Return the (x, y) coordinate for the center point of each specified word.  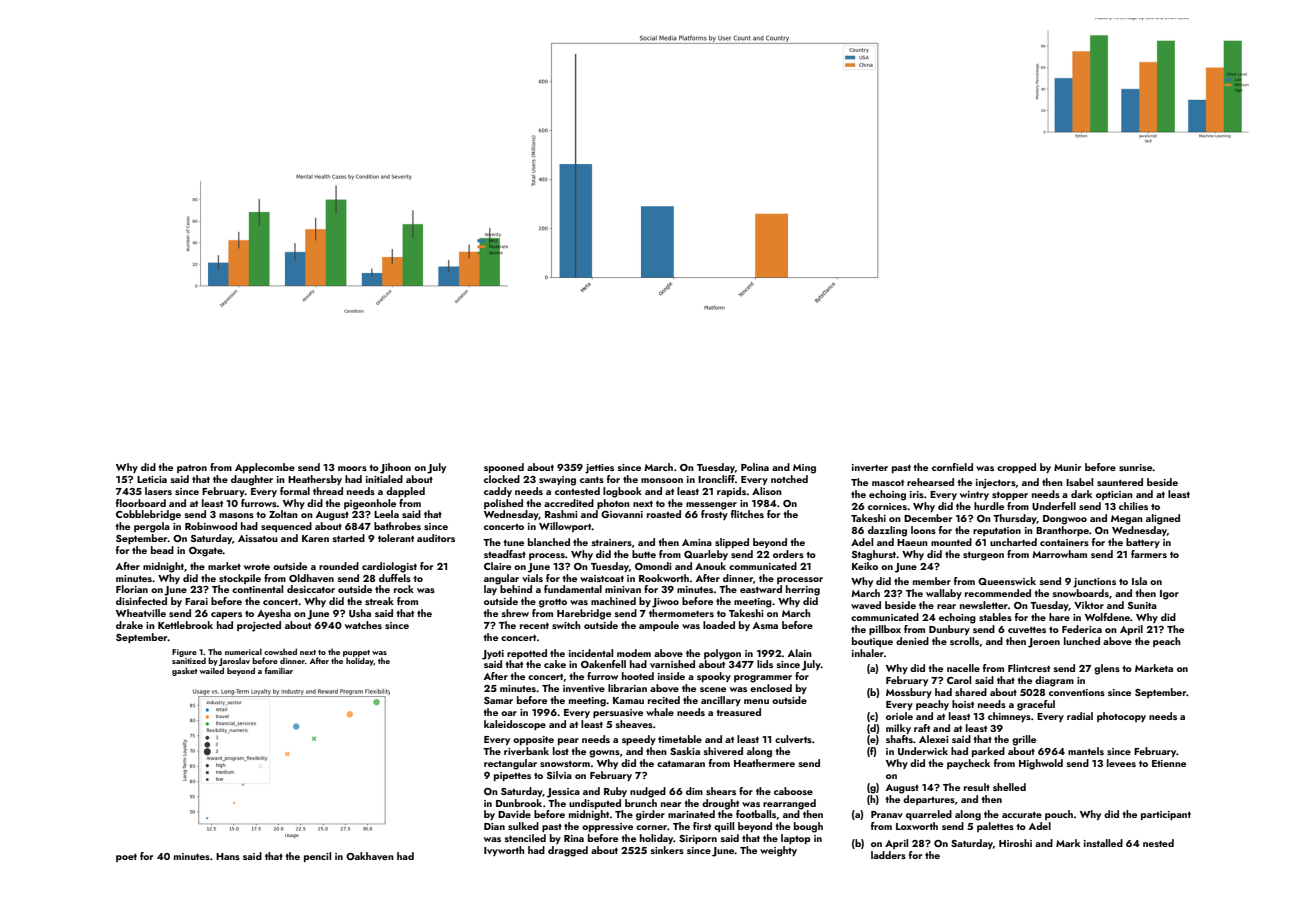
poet (126, 858)
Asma (765, 625)
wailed (212, 670)
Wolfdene (1107, 617)
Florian (132, 589)
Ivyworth (504, 851)
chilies (1133, 506)
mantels (1086, 751)
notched (789, 479)
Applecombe (265, 468)
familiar (279, 670)
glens (1107, 669)
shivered (723, 751)
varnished (672, 664)
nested (1158, 843)
